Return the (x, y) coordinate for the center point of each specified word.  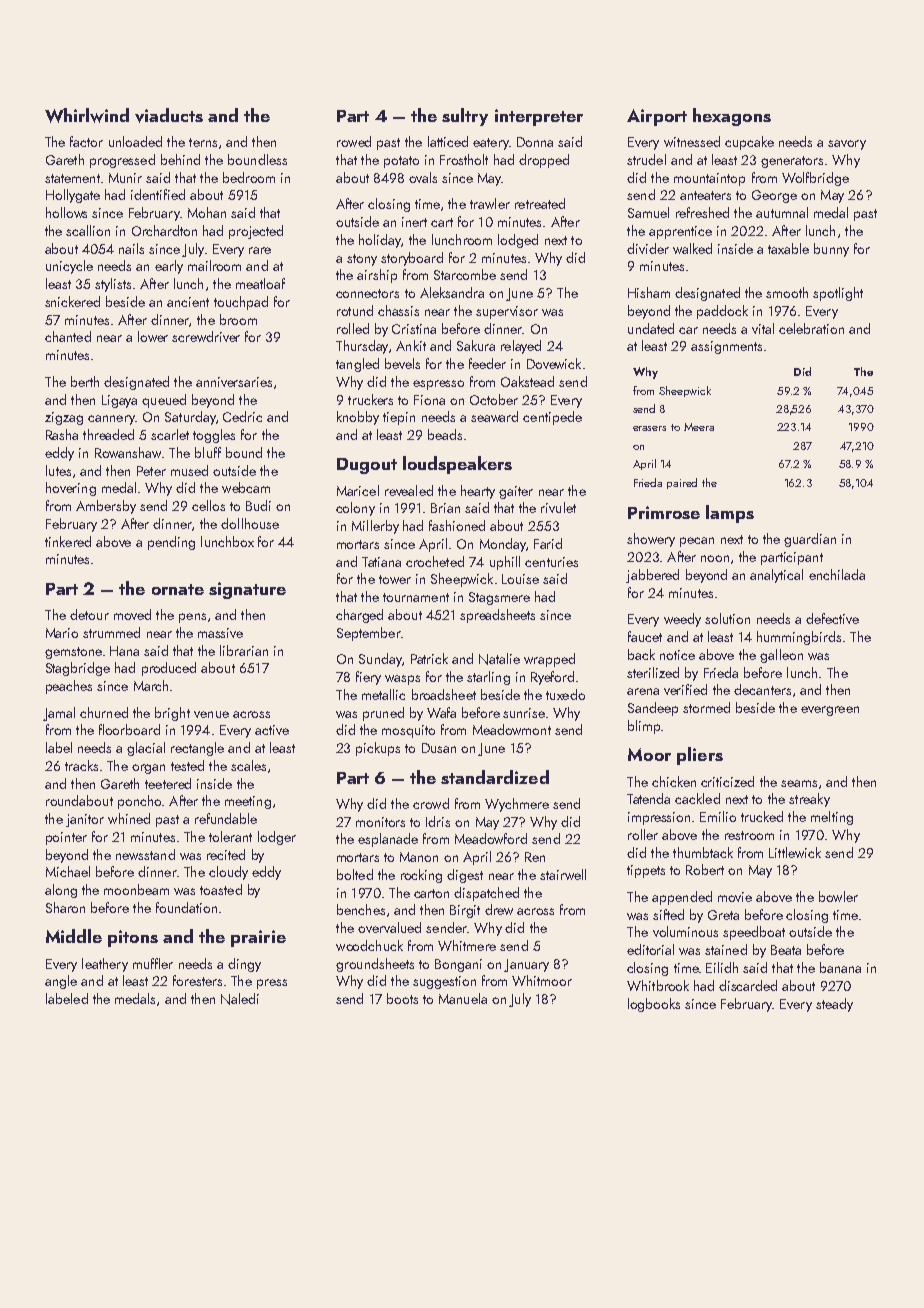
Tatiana (381, 562)
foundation (186, 907)
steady (834, 1005)
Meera (699, 427)
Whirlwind (87, 115)
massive (220, 633)
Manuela (463, 998)
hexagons (732, 117)
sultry (465, 117)
